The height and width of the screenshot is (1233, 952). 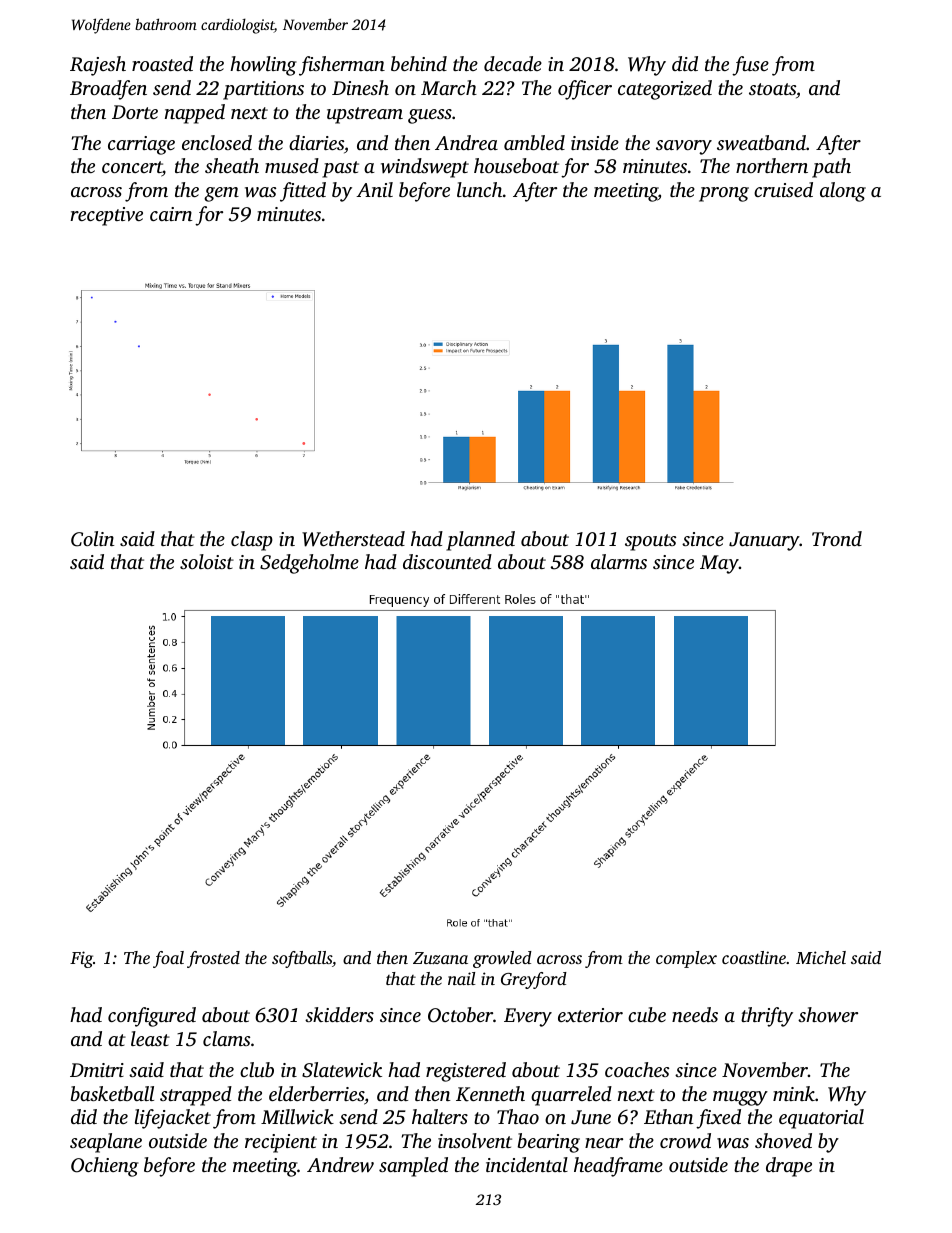 I want to click on lunch, so click(x=479, y=189).
